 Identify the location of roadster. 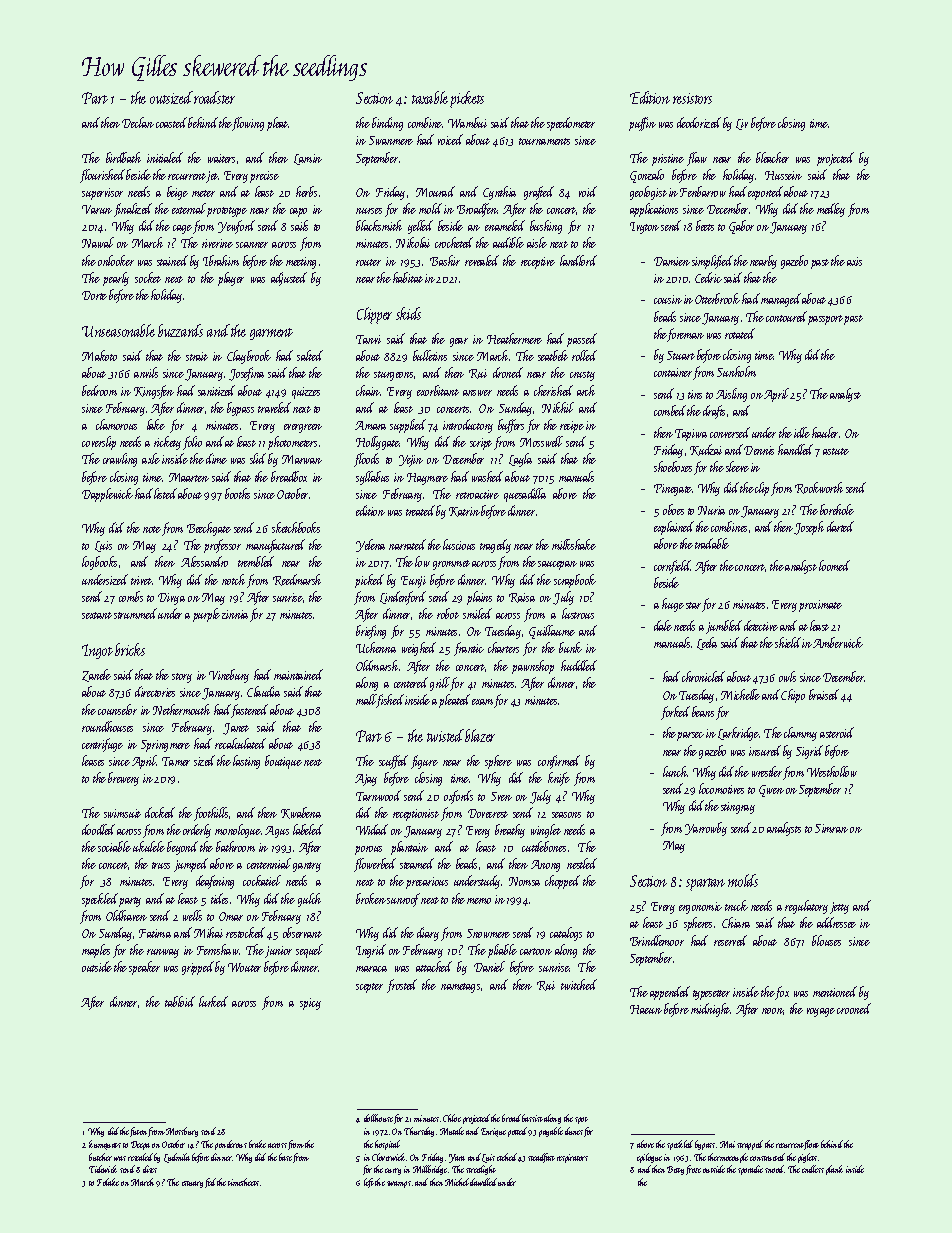
(214, 97).
